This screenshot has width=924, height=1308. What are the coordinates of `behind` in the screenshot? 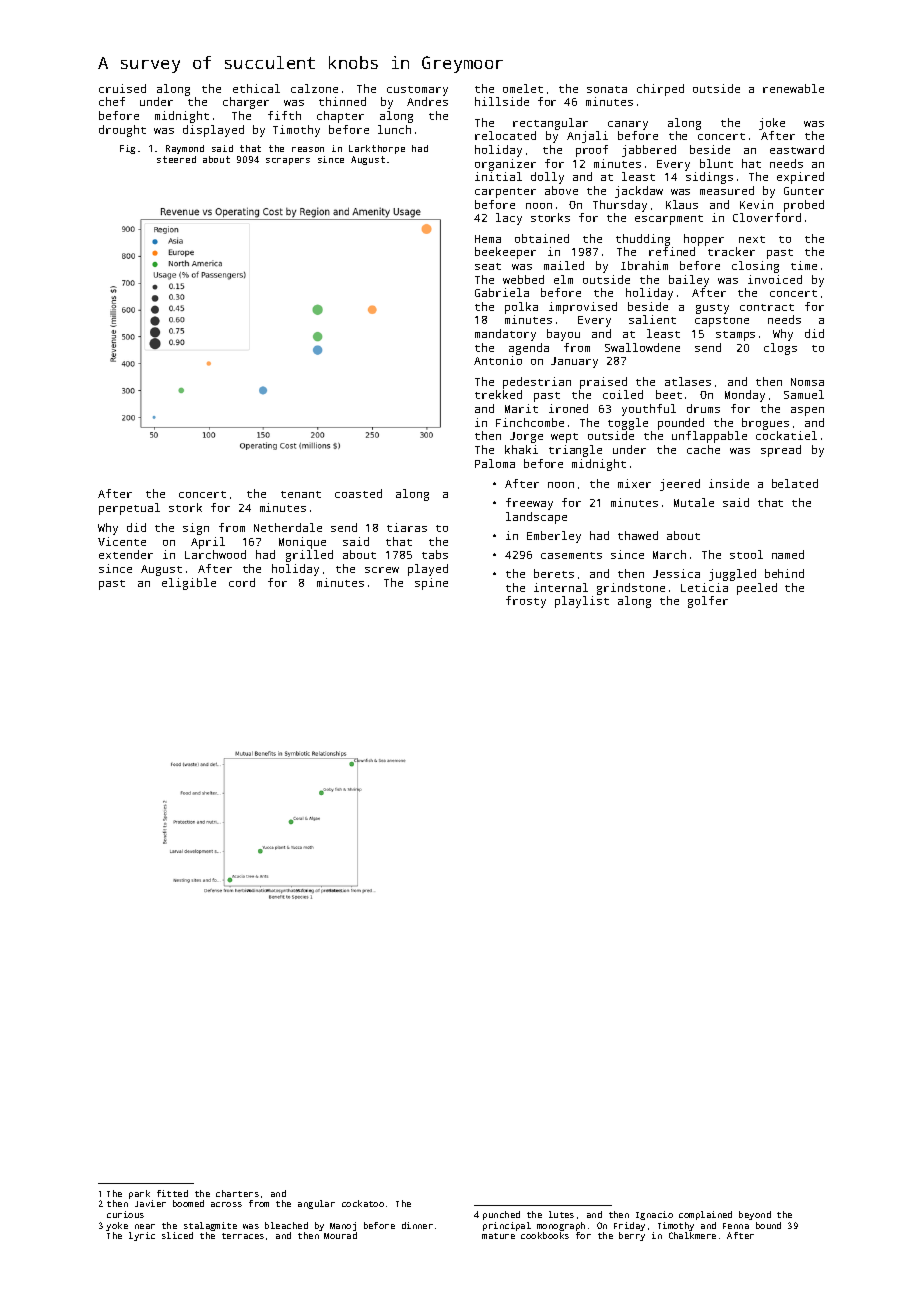 It's located at (784, 573).
